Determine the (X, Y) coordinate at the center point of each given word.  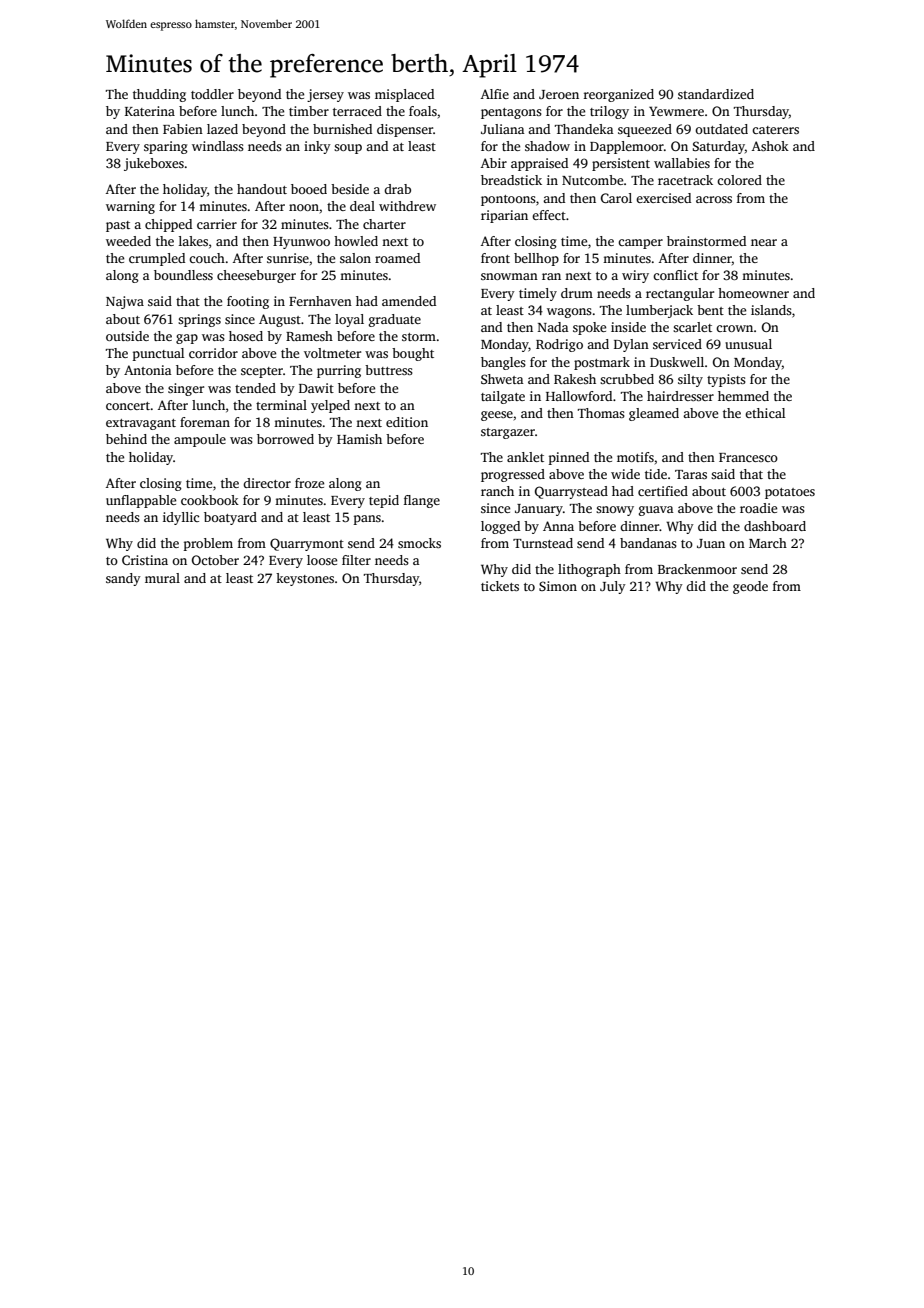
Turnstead (543, 543)
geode (750, 587)
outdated (721, 129)
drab (397, 189)
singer (186, 389)
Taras (691, 474)
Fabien (183, 129)
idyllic (181, 518)
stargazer (508, 433)
